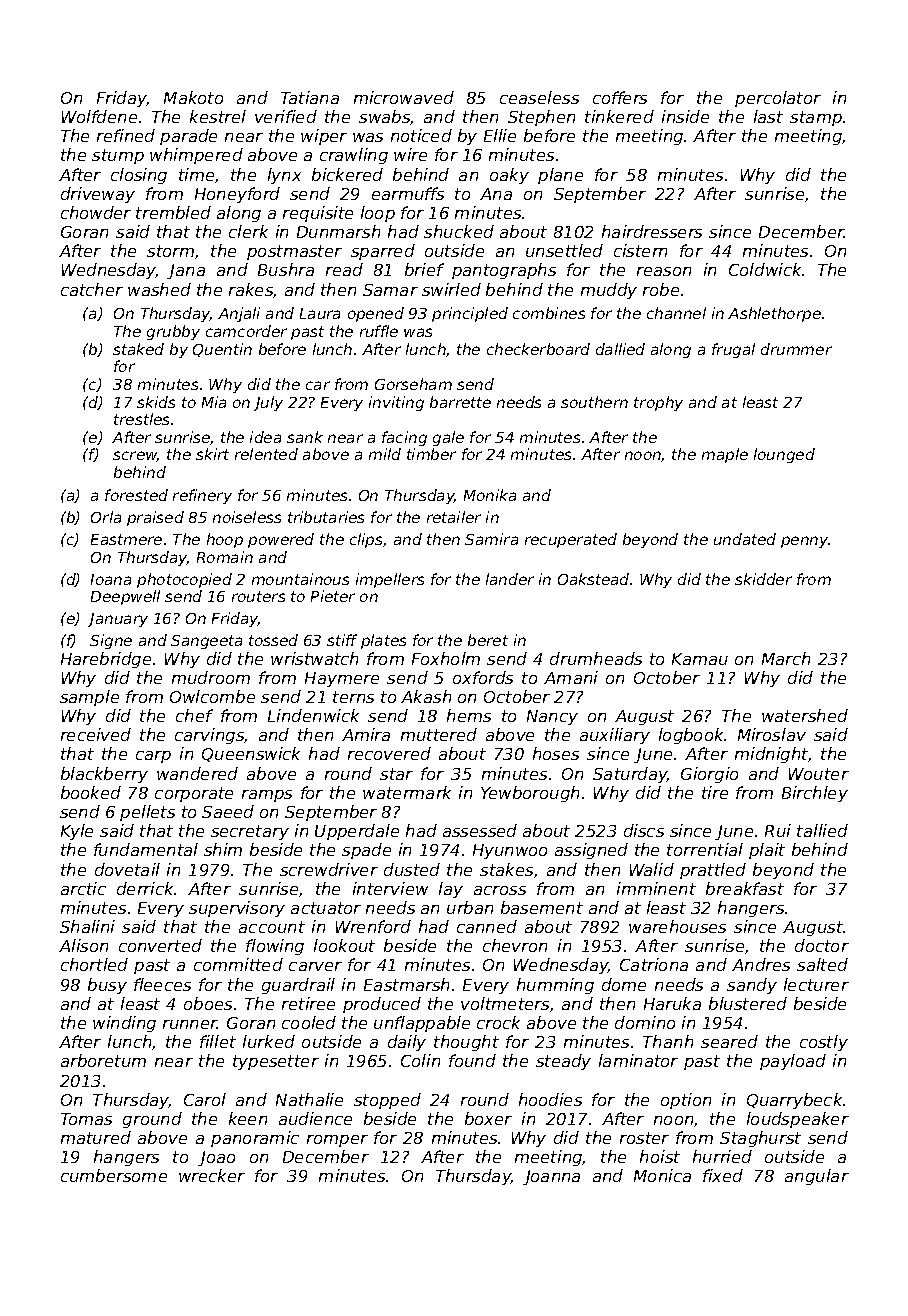  What do you see at coordinates (258, 596) in the screenshot?
I see `routers` at bounding box center [258, 596].
